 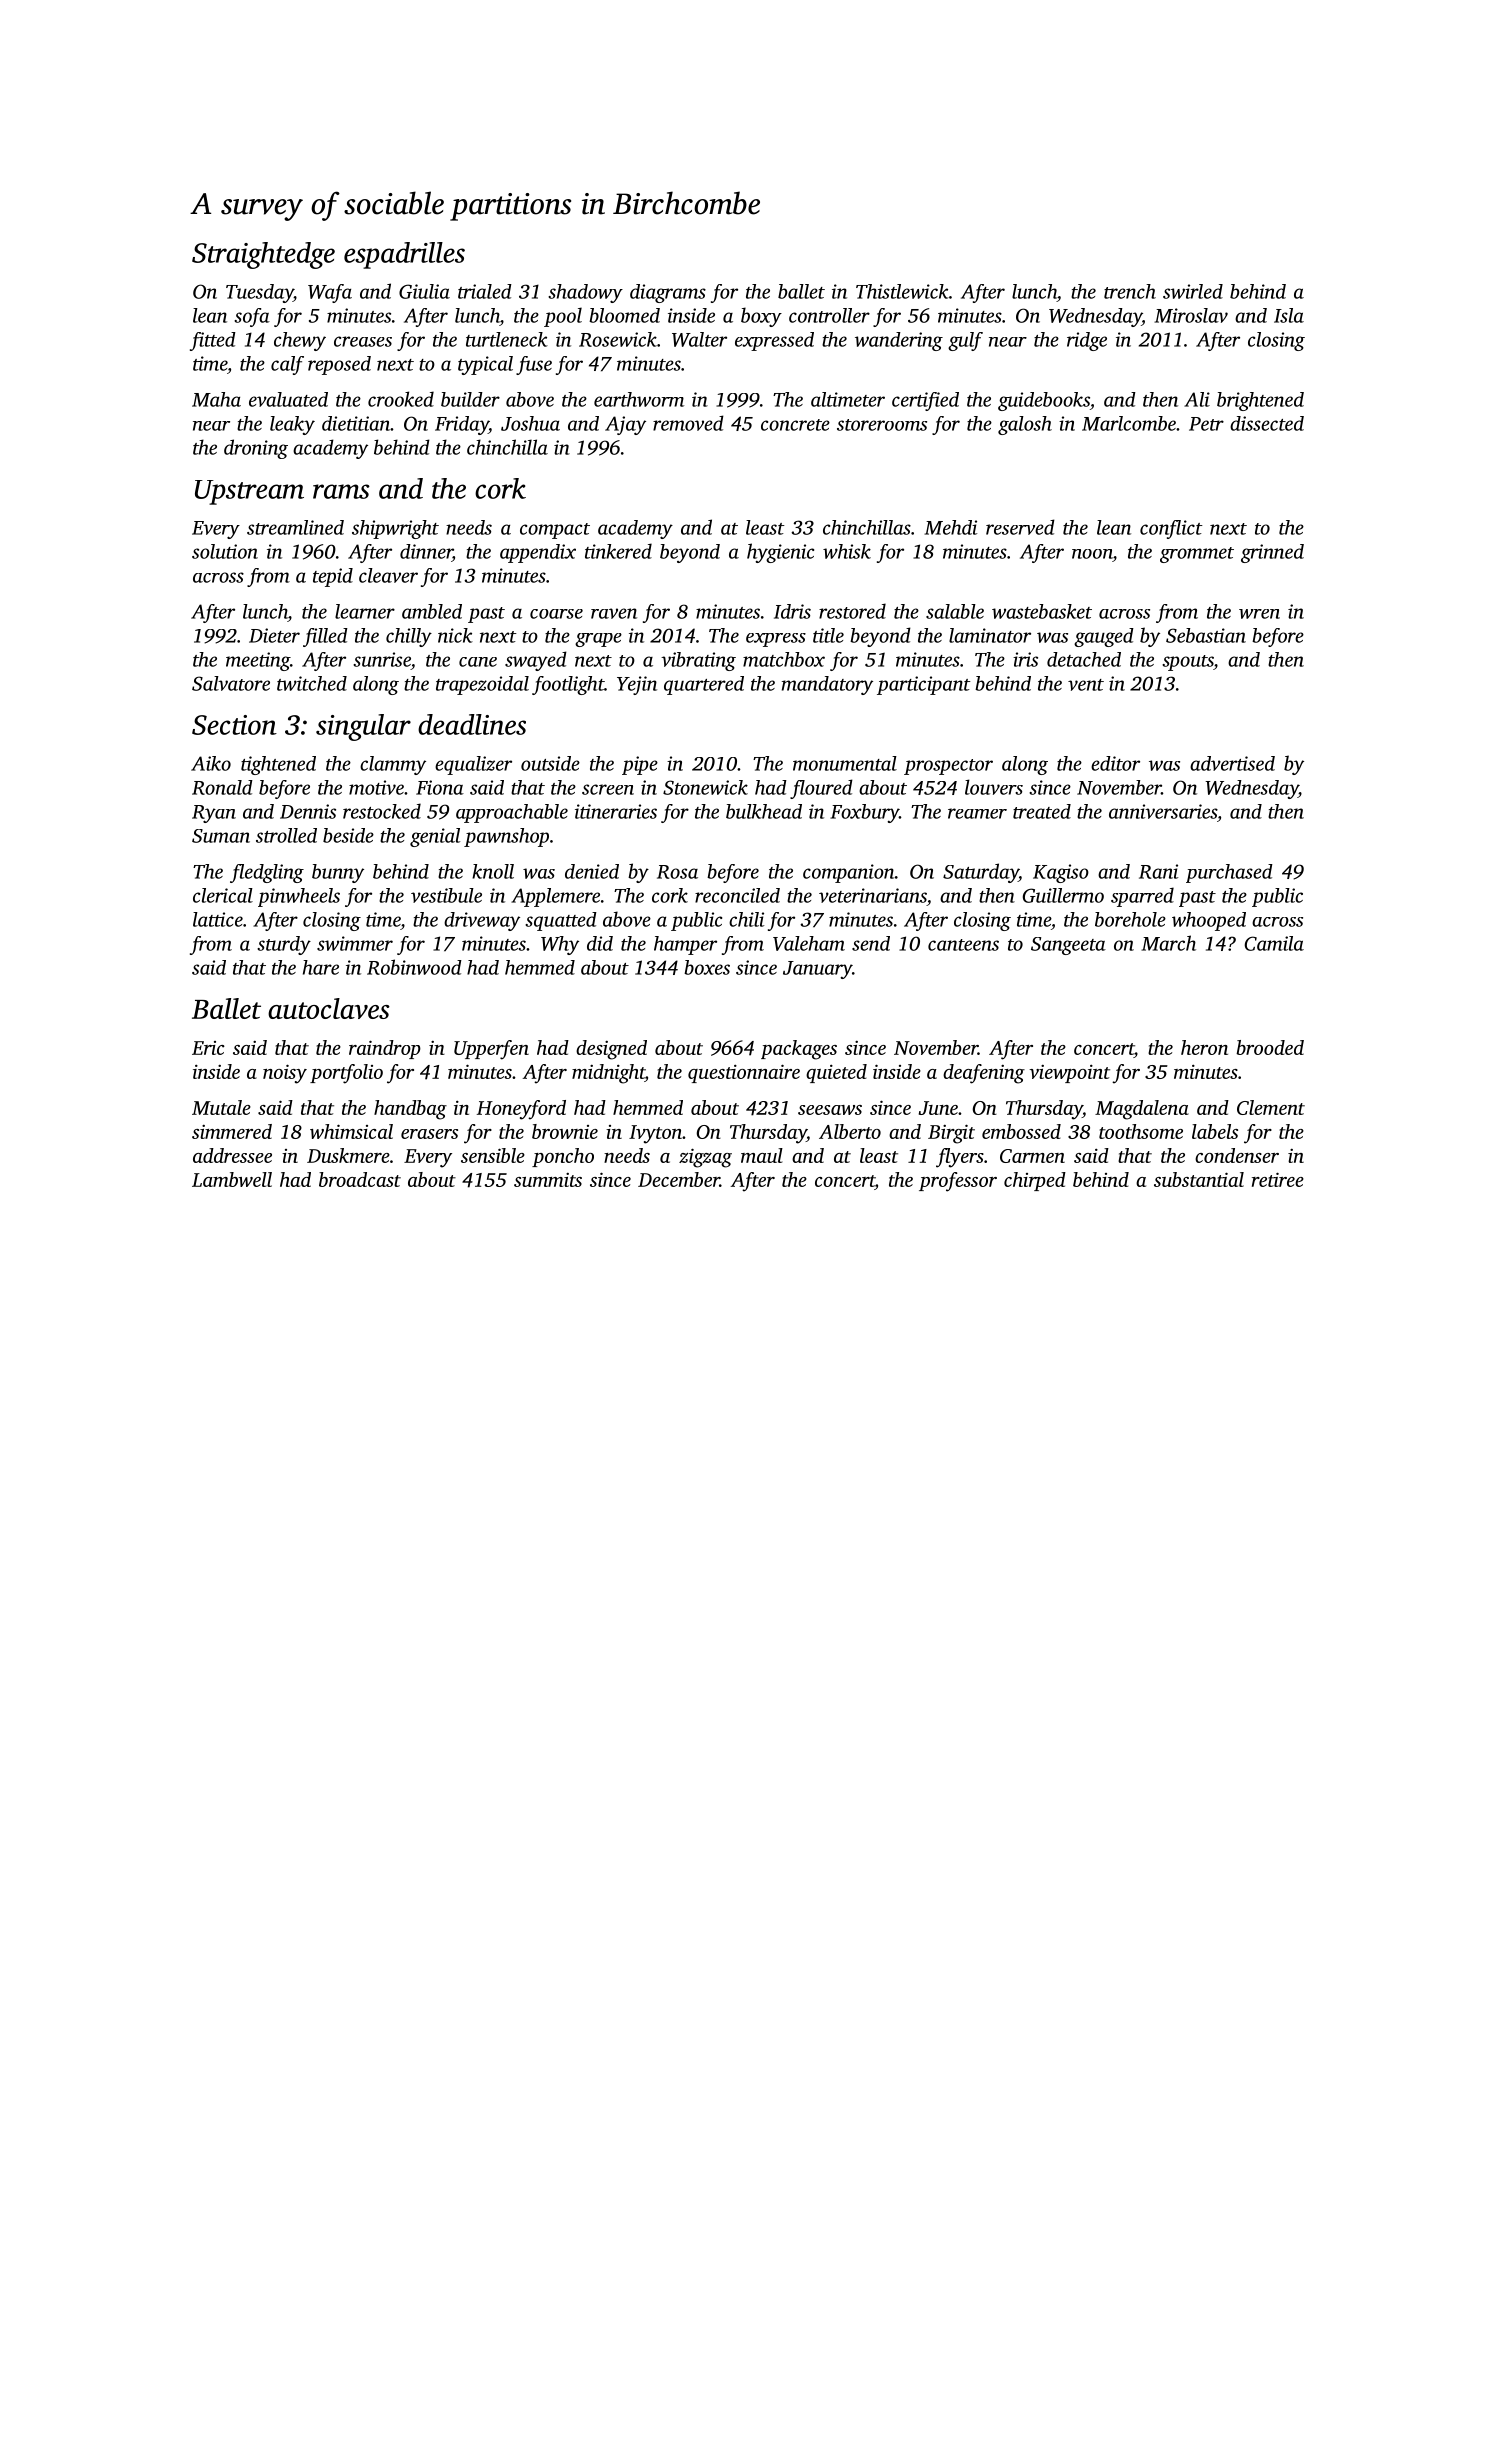 I want to click on Kagiso, so click(x=1061, y=873).
